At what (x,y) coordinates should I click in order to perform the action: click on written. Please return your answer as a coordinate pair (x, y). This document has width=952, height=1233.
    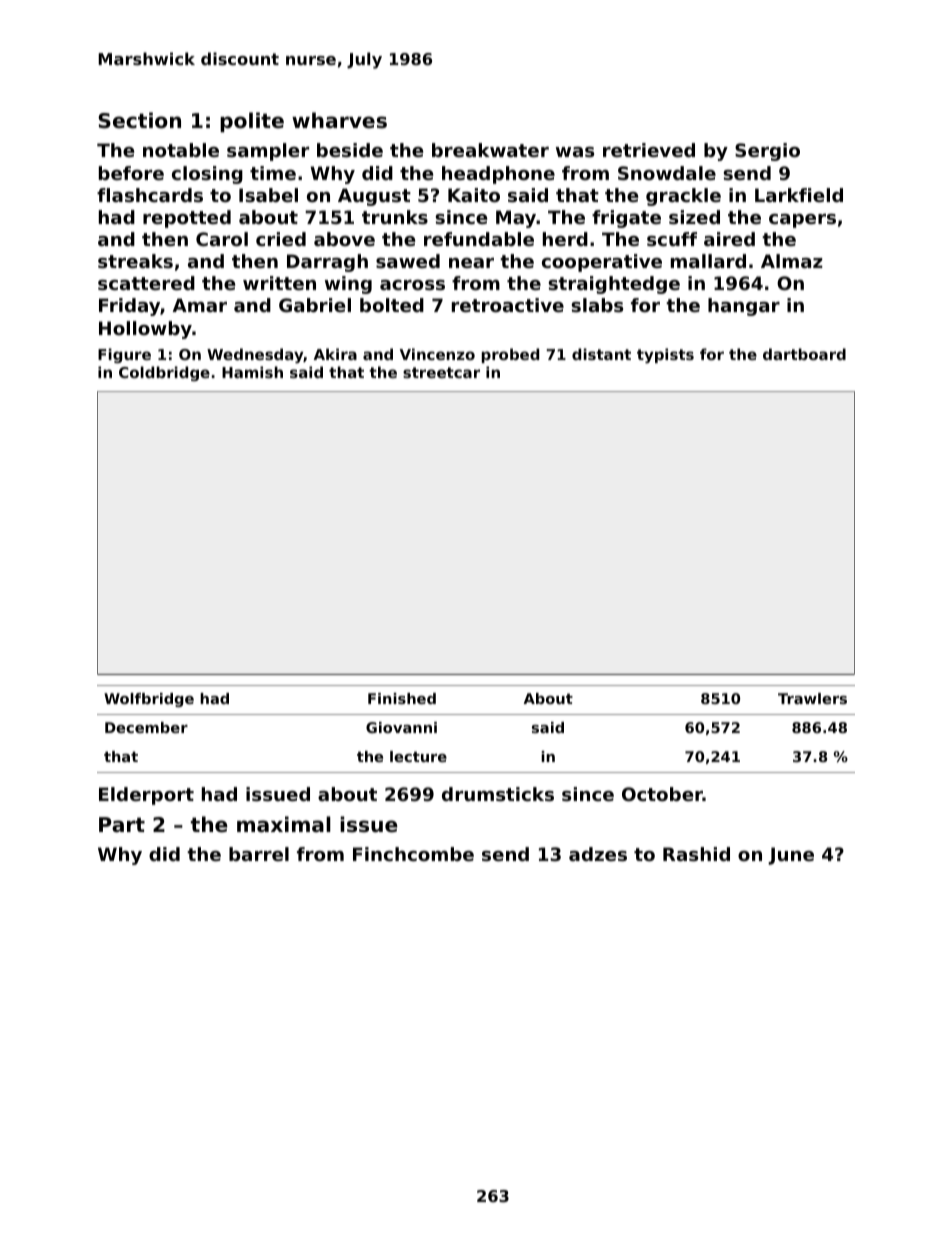
    Looking at the image, I should click on (279, 283).
